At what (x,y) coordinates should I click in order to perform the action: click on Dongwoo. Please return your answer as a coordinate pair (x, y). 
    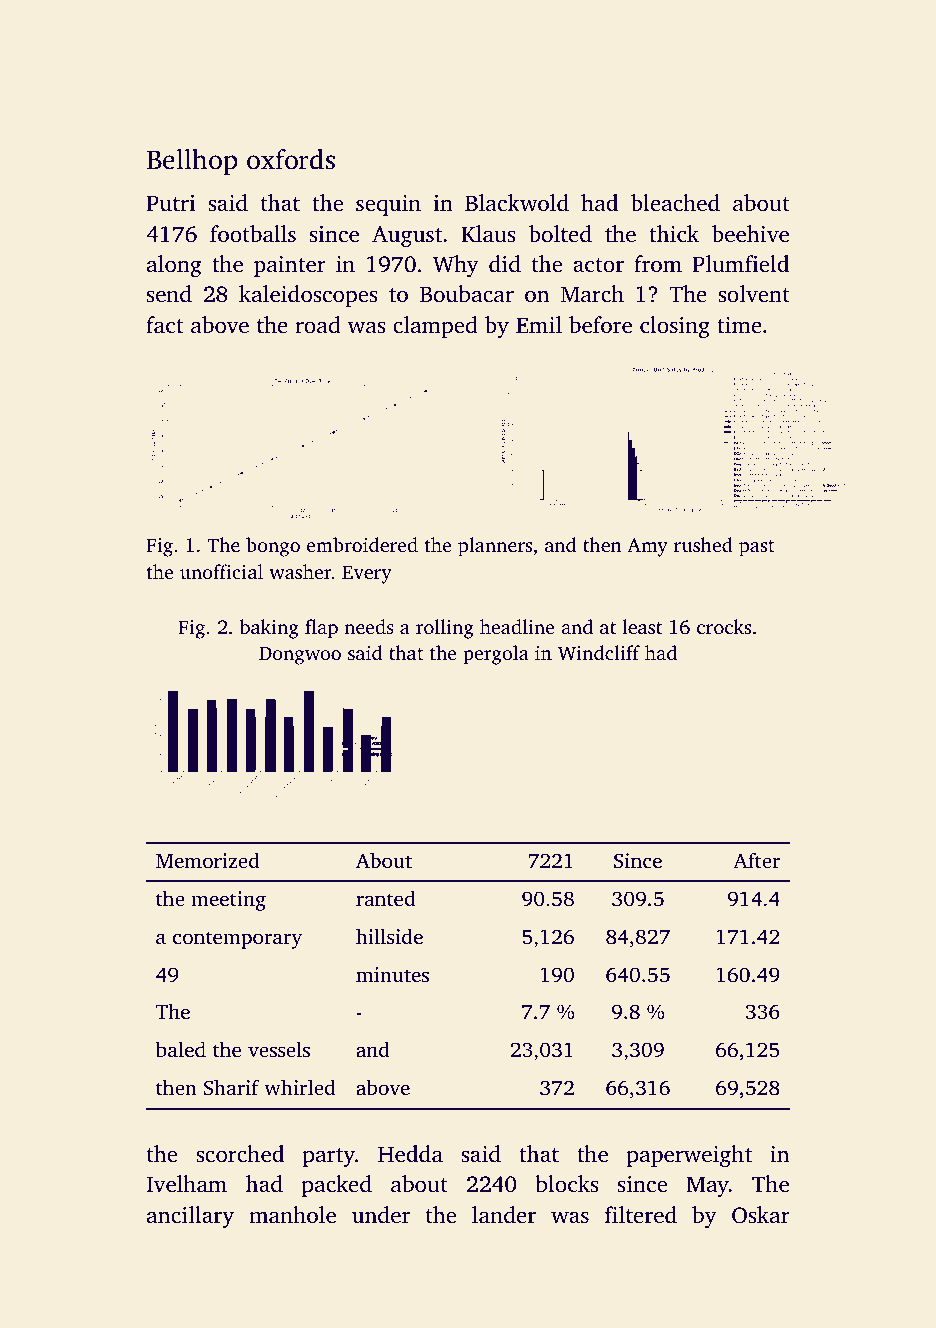
    Looking at the image, I should click on (300, 655).
